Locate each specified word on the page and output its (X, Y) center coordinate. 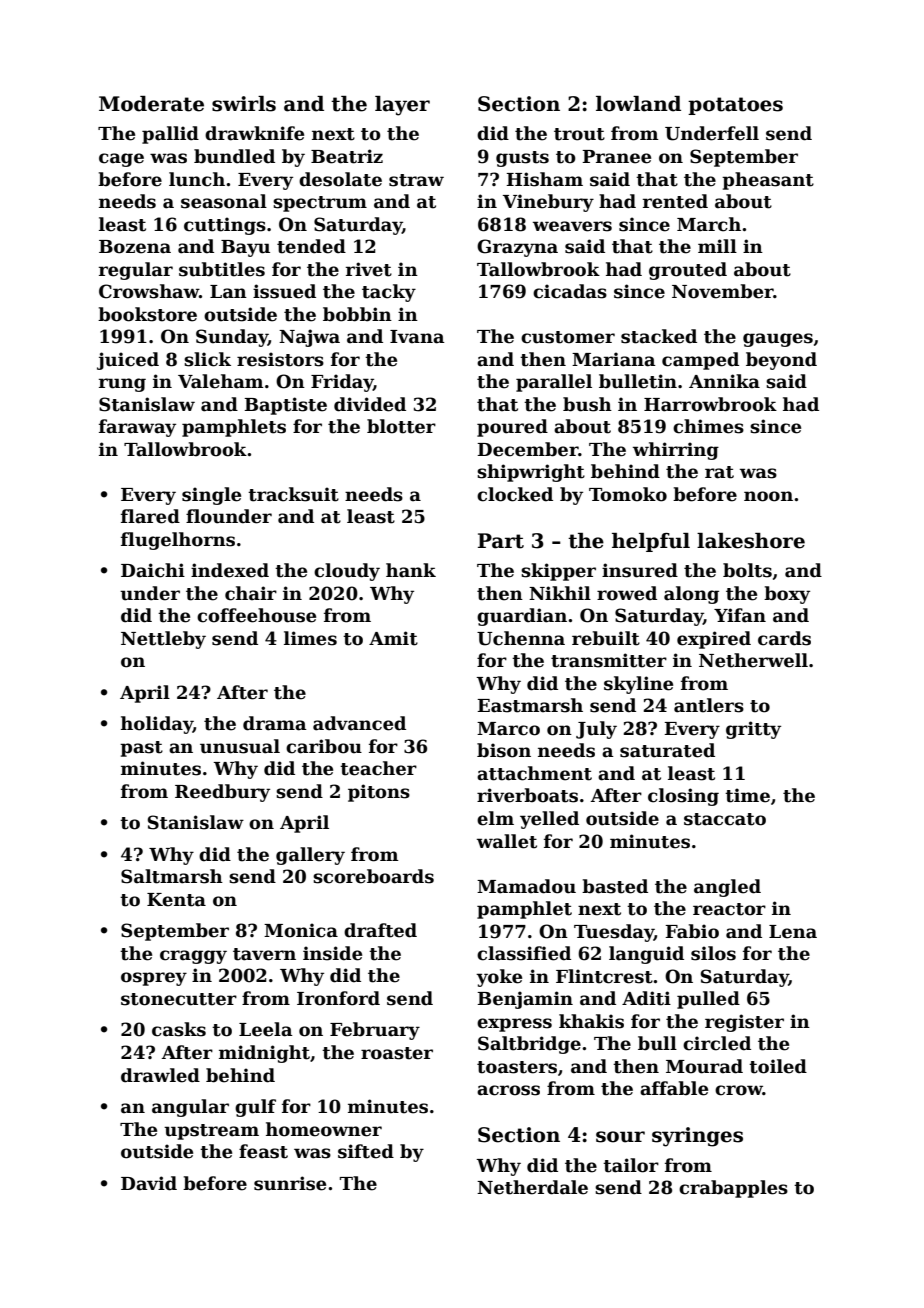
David (149, 1183)
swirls (244, 104)
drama (275, 723)
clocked (515, 494)
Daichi (153, 570)
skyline (638, 685)
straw (416, 180)
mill (717, 246)
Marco (508, 729)
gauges (778, 340)
